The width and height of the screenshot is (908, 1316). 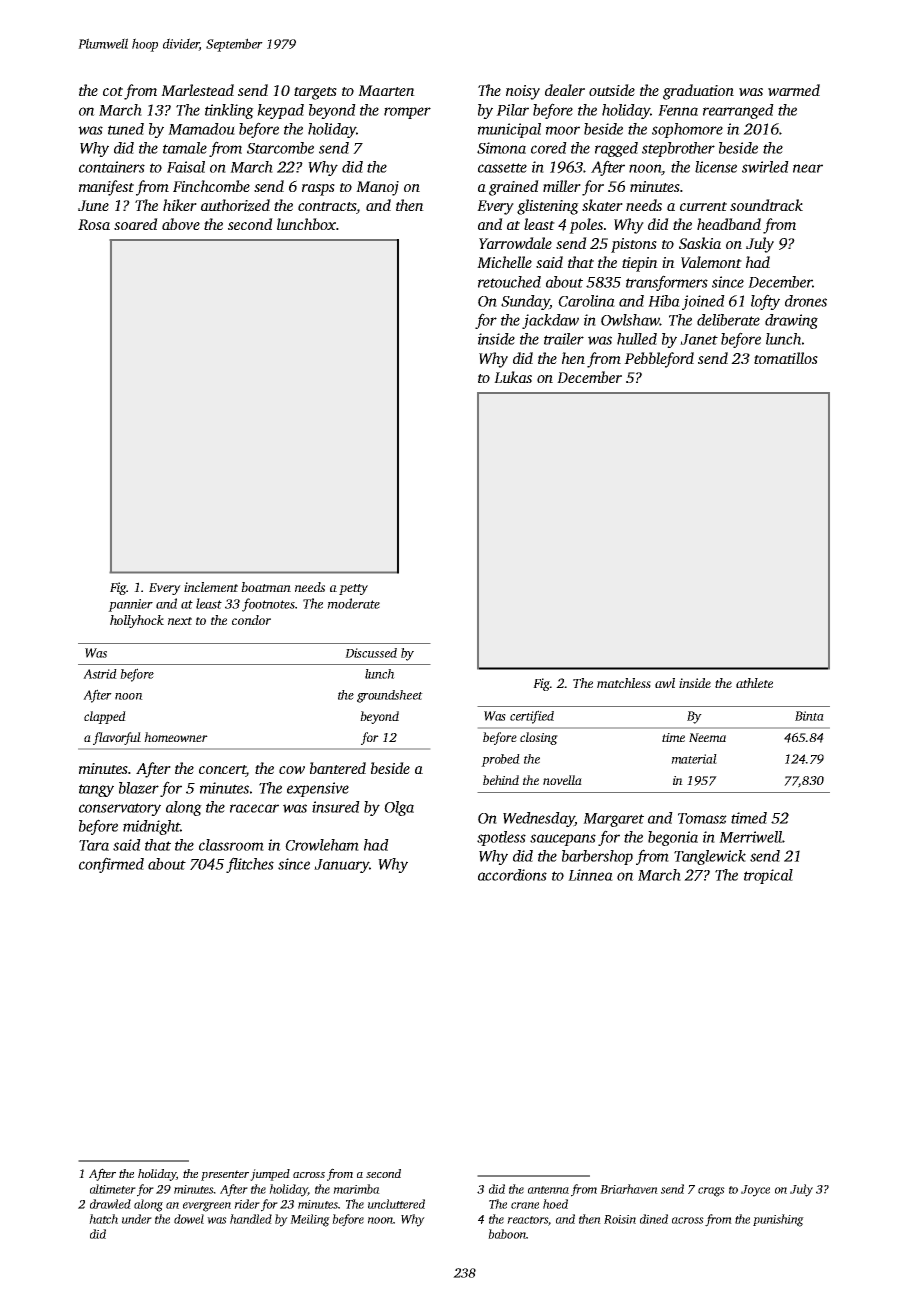 I want to click on Rosa, so click(x=94, y=224).
